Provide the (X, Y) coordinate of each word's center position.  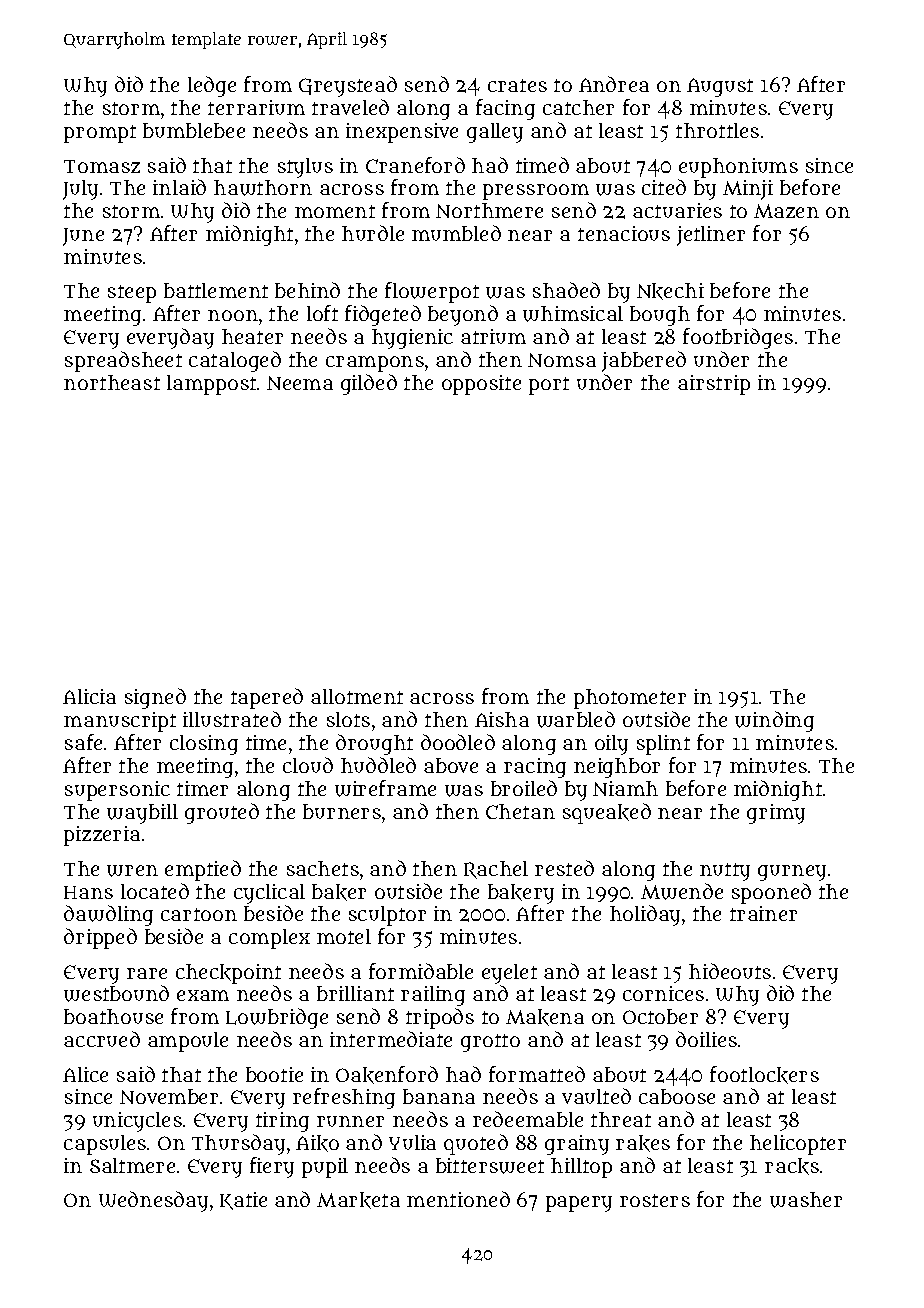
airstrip (714, 385)
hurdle (373, 233)
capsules (105, 1145)
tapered (267, 698)
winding (774, 721)
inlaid (179, 187)
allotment (357, 696)
